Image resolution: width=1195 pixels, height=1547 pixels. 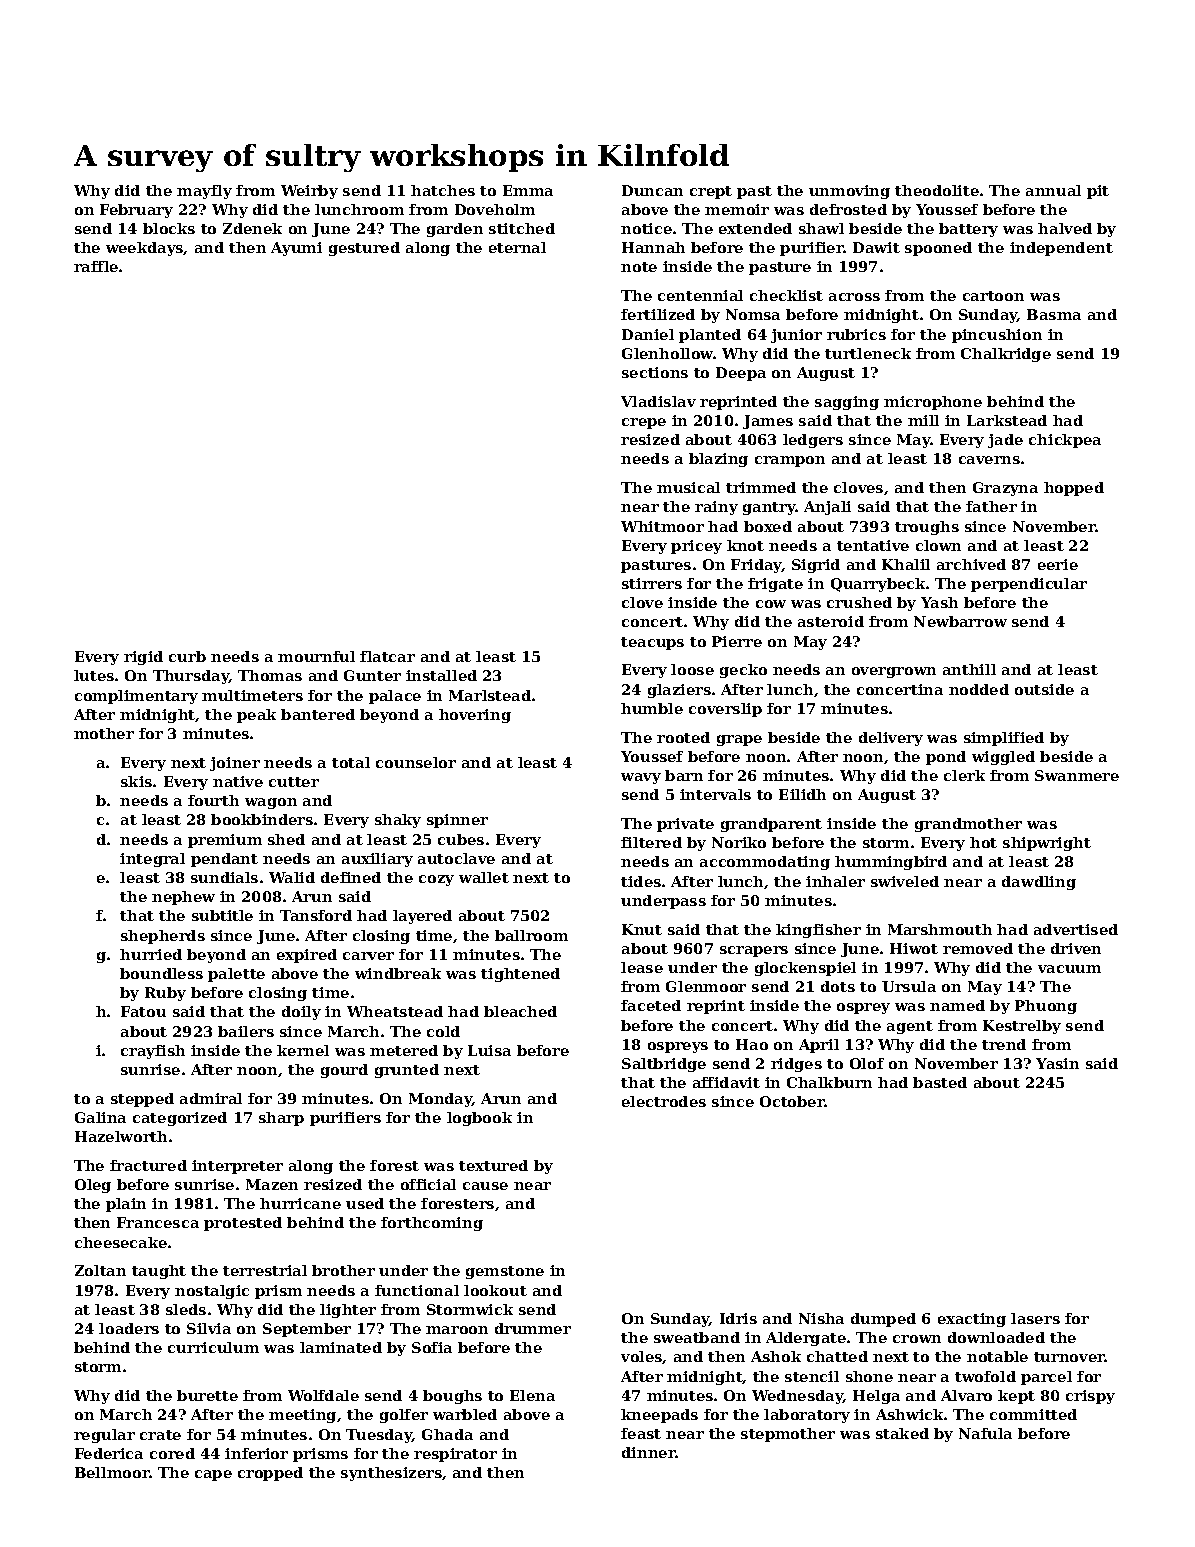 What do you see at coordinates (1098, 192) in the screenshot?
I see `pit` at bounding box center [1098, 192].
